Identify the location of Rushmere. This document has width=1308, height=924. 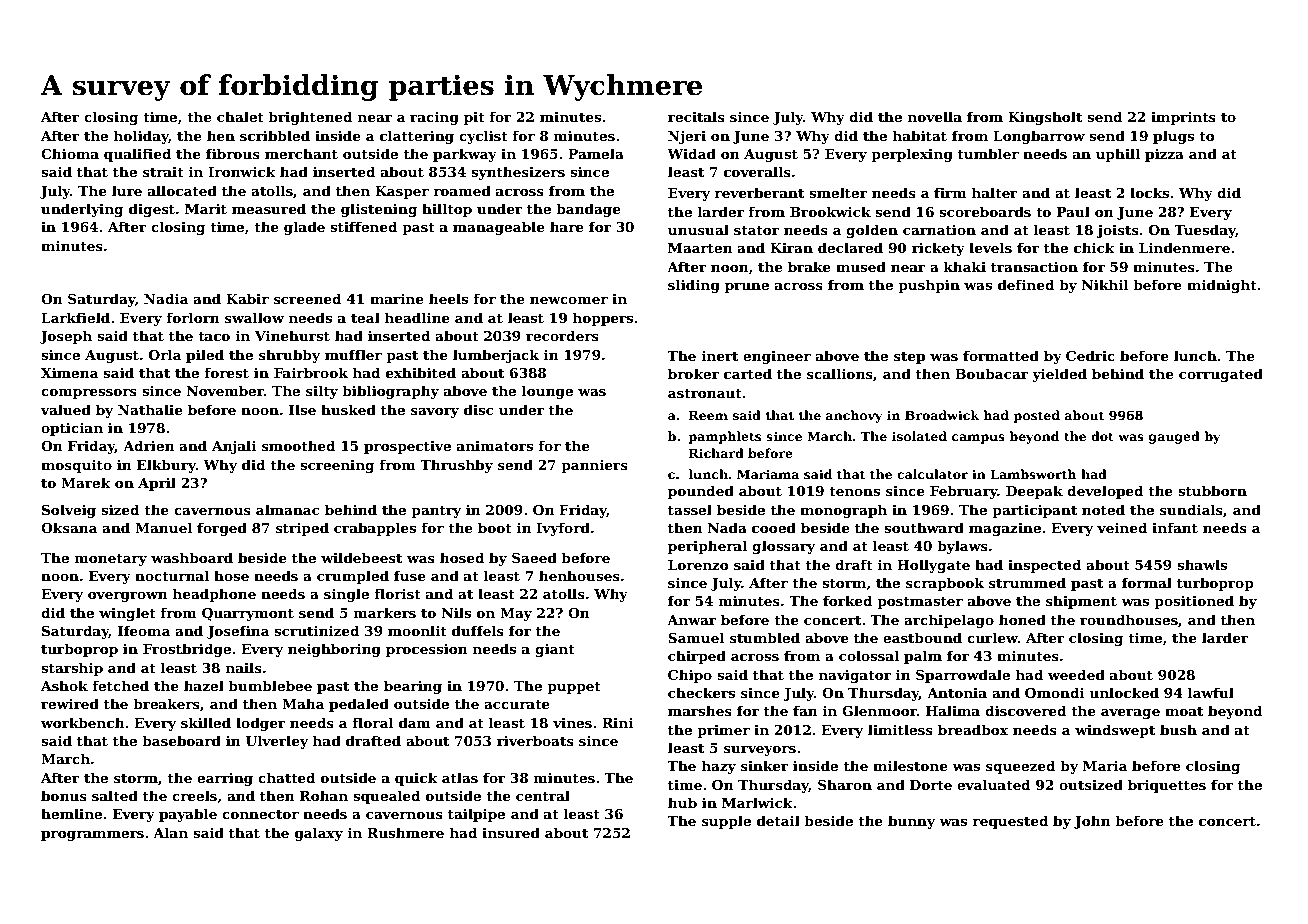
(405, 832).
